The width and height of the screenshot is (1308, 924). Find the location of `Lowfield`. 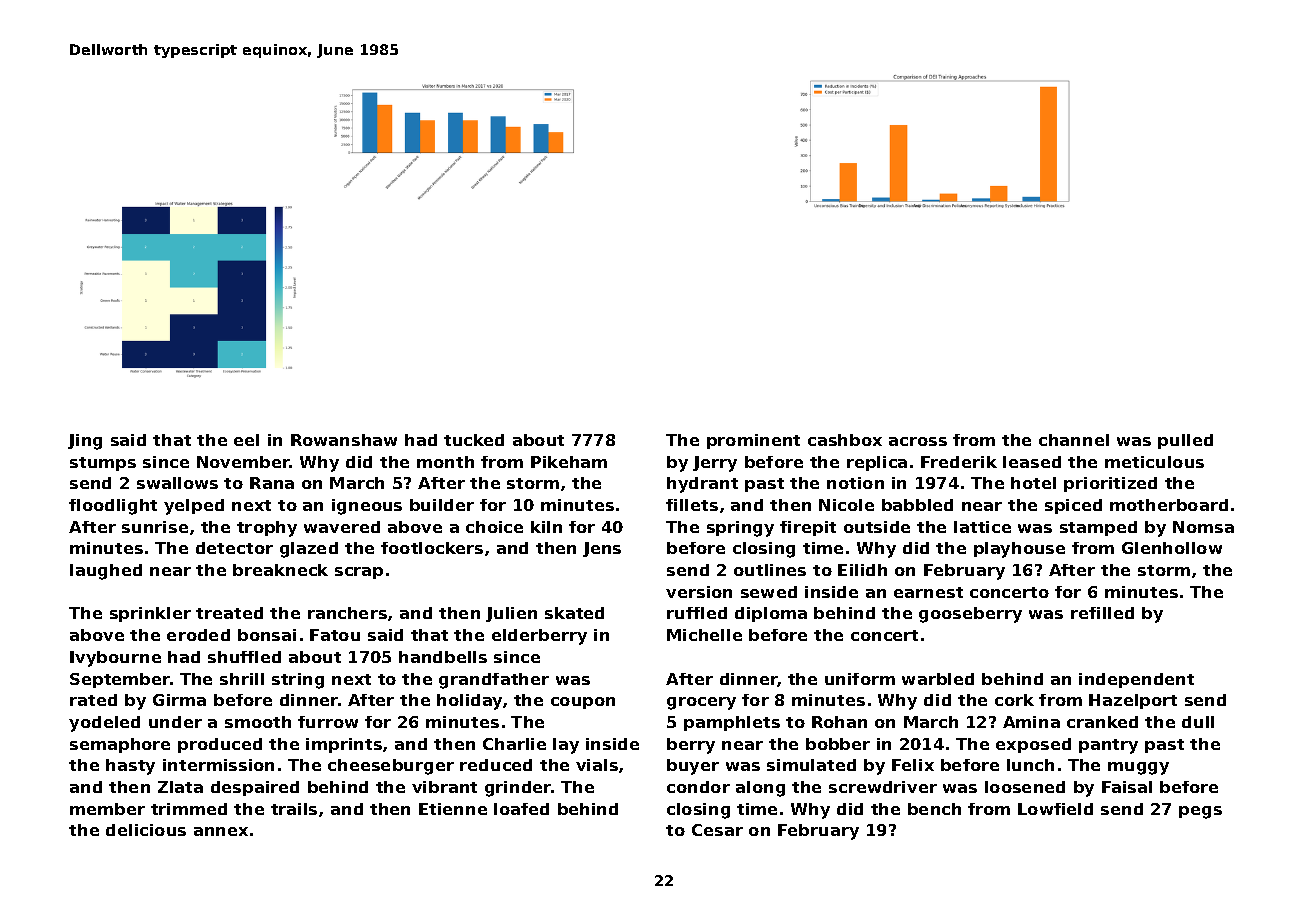

Lowfield is located at coordinates (1055, 809).
